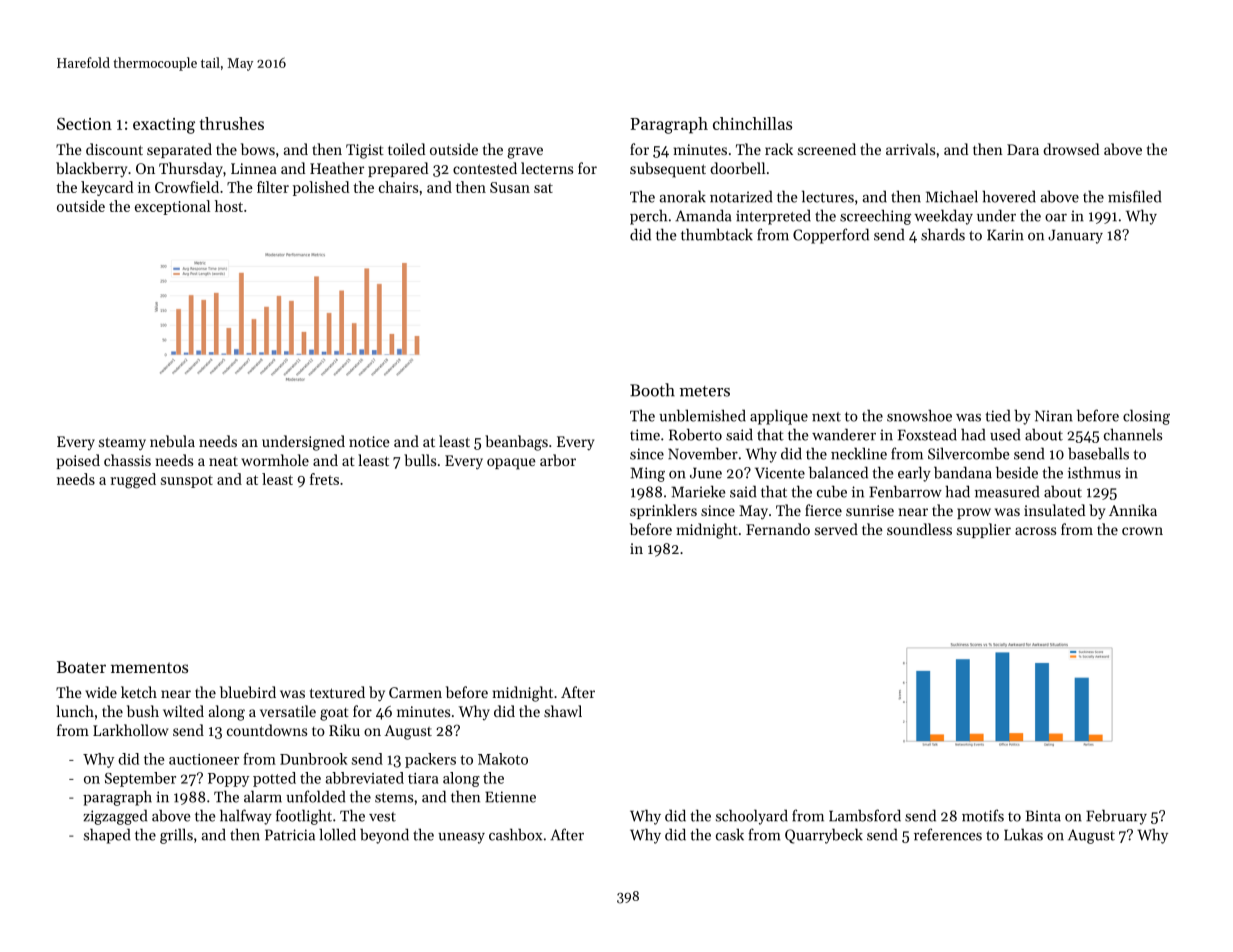 The width and height of the page is (1233, 952). I want to click on closing, so click(1146, 417).
